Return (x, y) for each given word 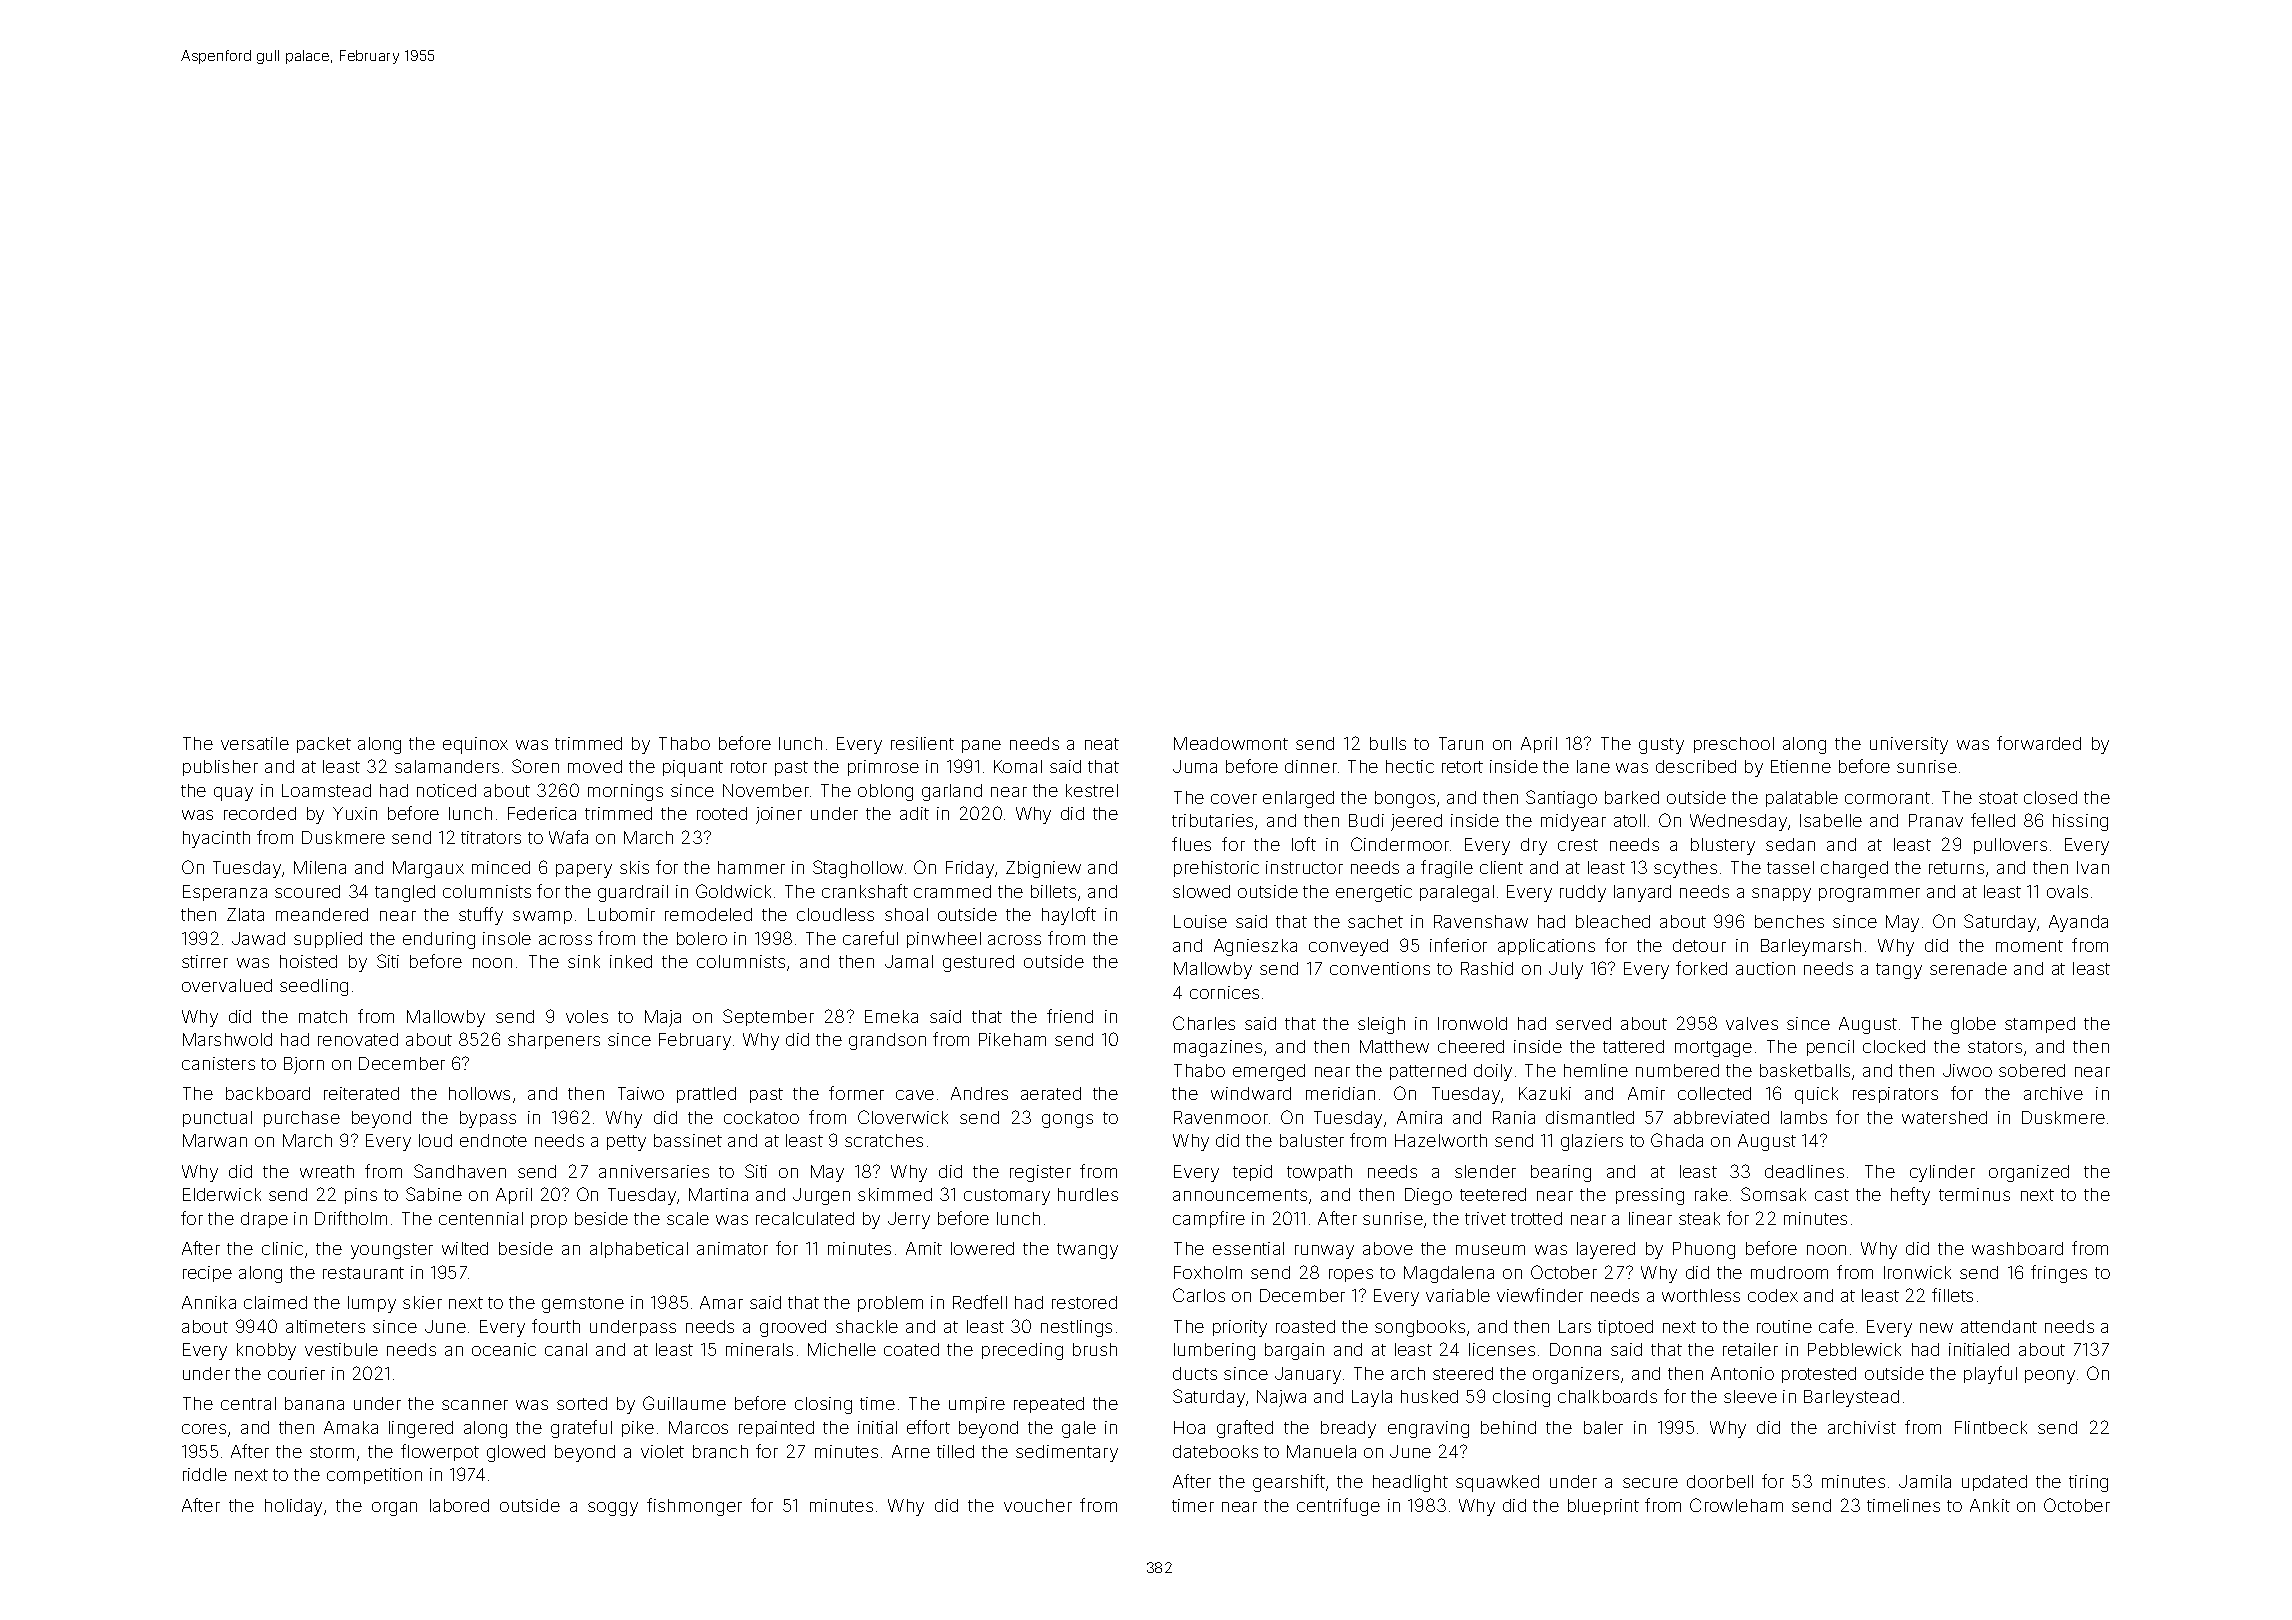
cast (1832, 1195)
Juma (1195, 766)
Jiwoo (1967, 1070)
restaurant (363, 1273)
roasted (1305, 1326)
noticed (446, 790)
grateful (581, 1429)
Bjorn (304, 1065)
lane (1593, 766)
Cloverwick (903, 1117)
